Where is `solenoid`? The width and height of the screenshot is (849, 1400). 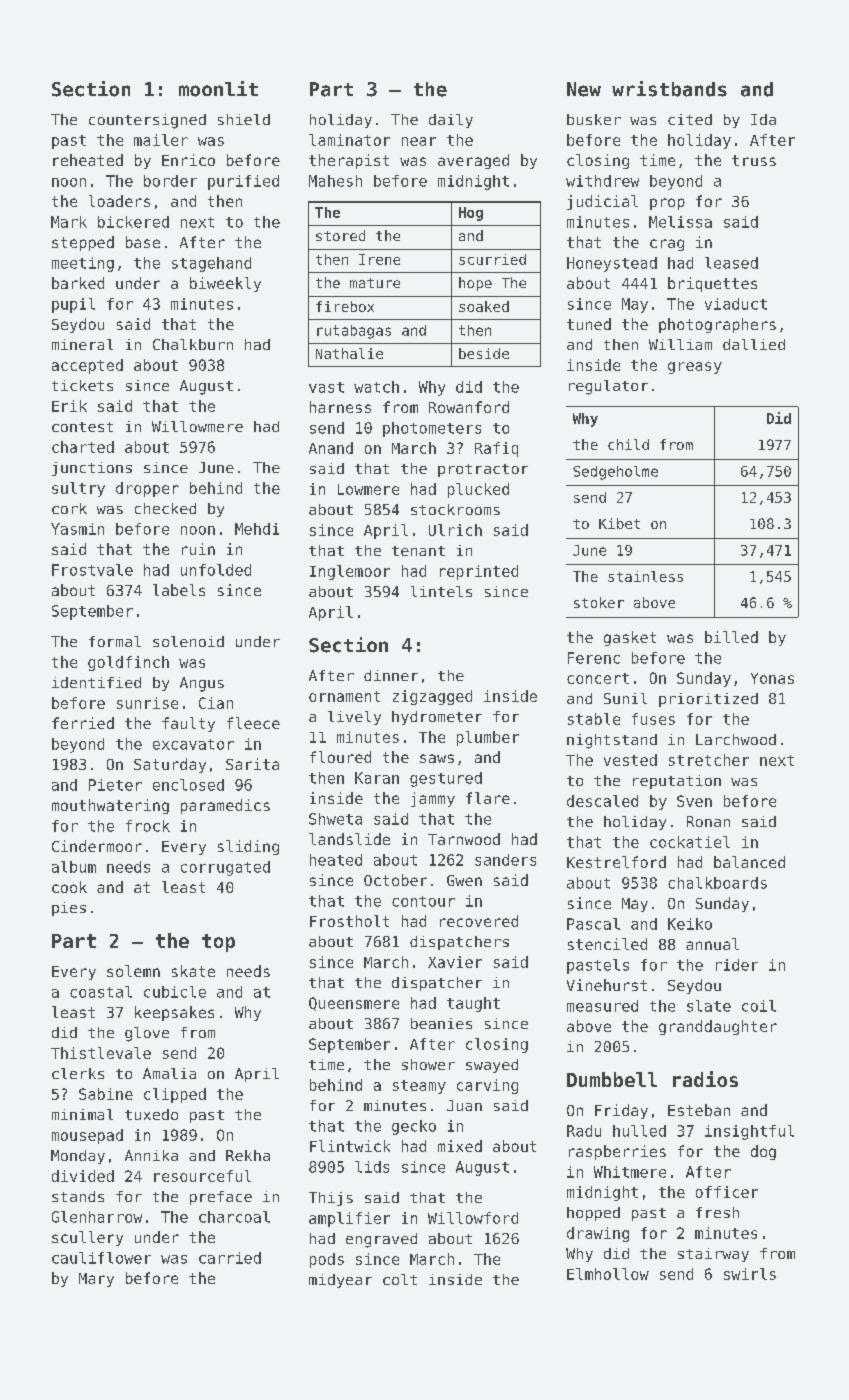 solenoid is located at coordinates (188, 641).
